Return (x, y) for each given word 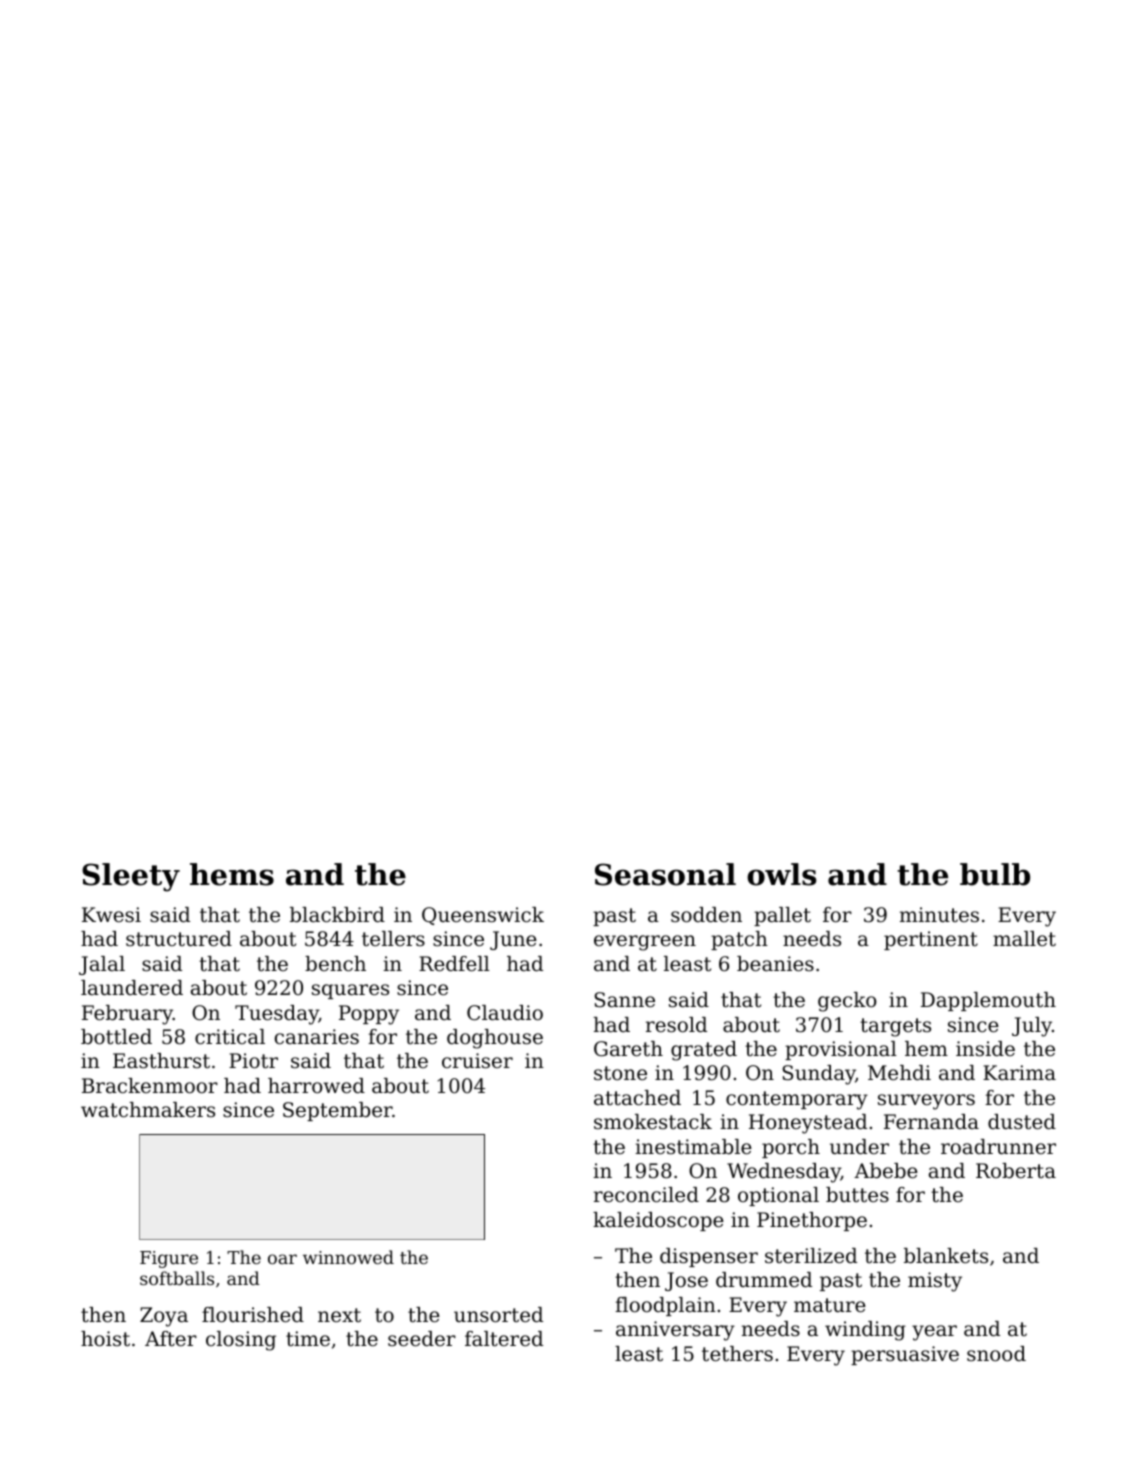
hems (232, 874)
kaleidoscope (658, 1221)
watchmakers (148, 1110)
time (308, 1338)
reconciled (646, 1195)
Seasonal (665, 874)
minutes (939, 915)
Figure (169, 1259)
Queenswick (483, 916)
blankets (946, 1256)
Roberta (1016, 1171)
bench (335, 964)
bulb (995, 874)
